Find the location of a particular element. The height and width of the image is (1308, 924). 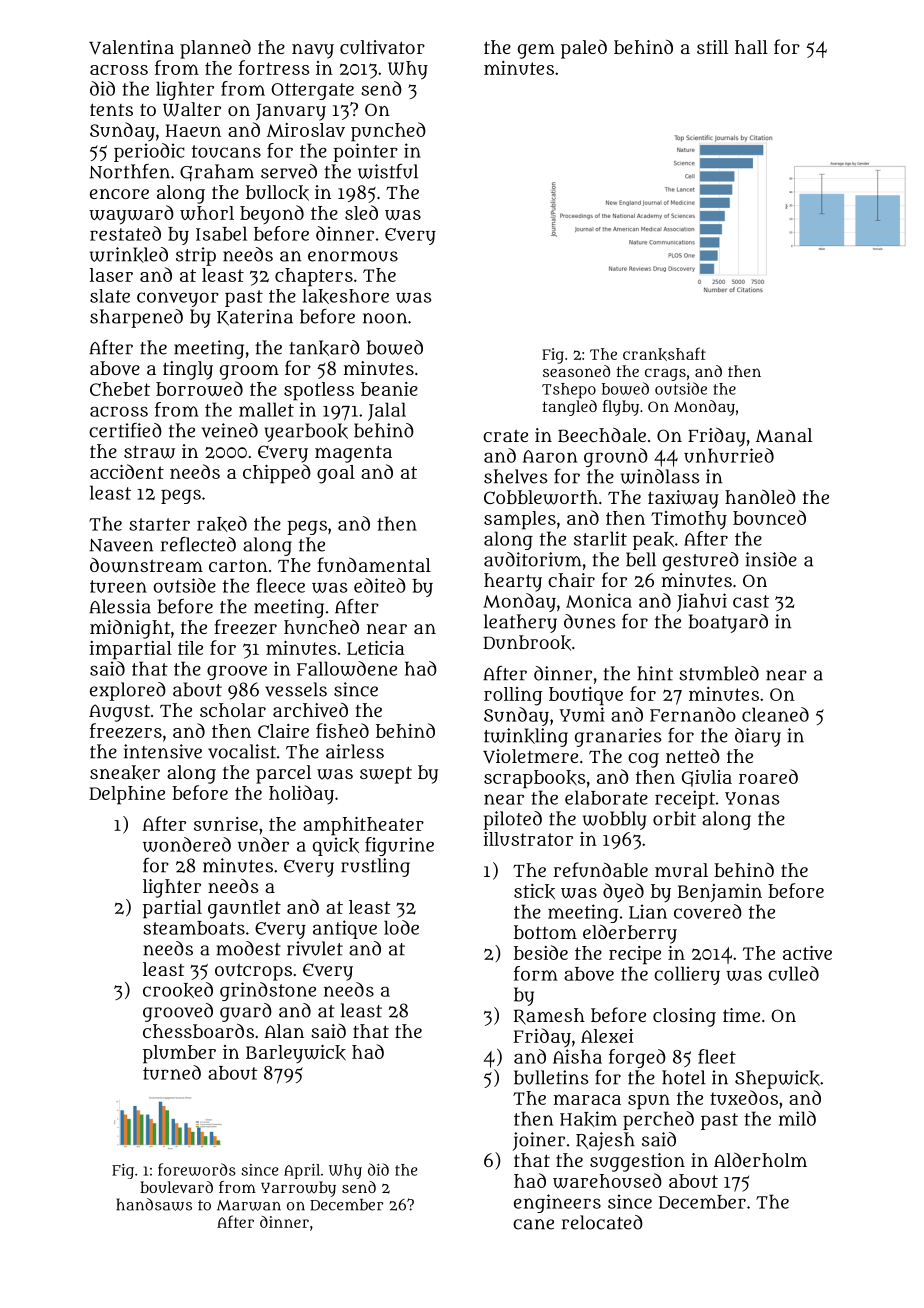

still is located at coordinates (712, 47).
